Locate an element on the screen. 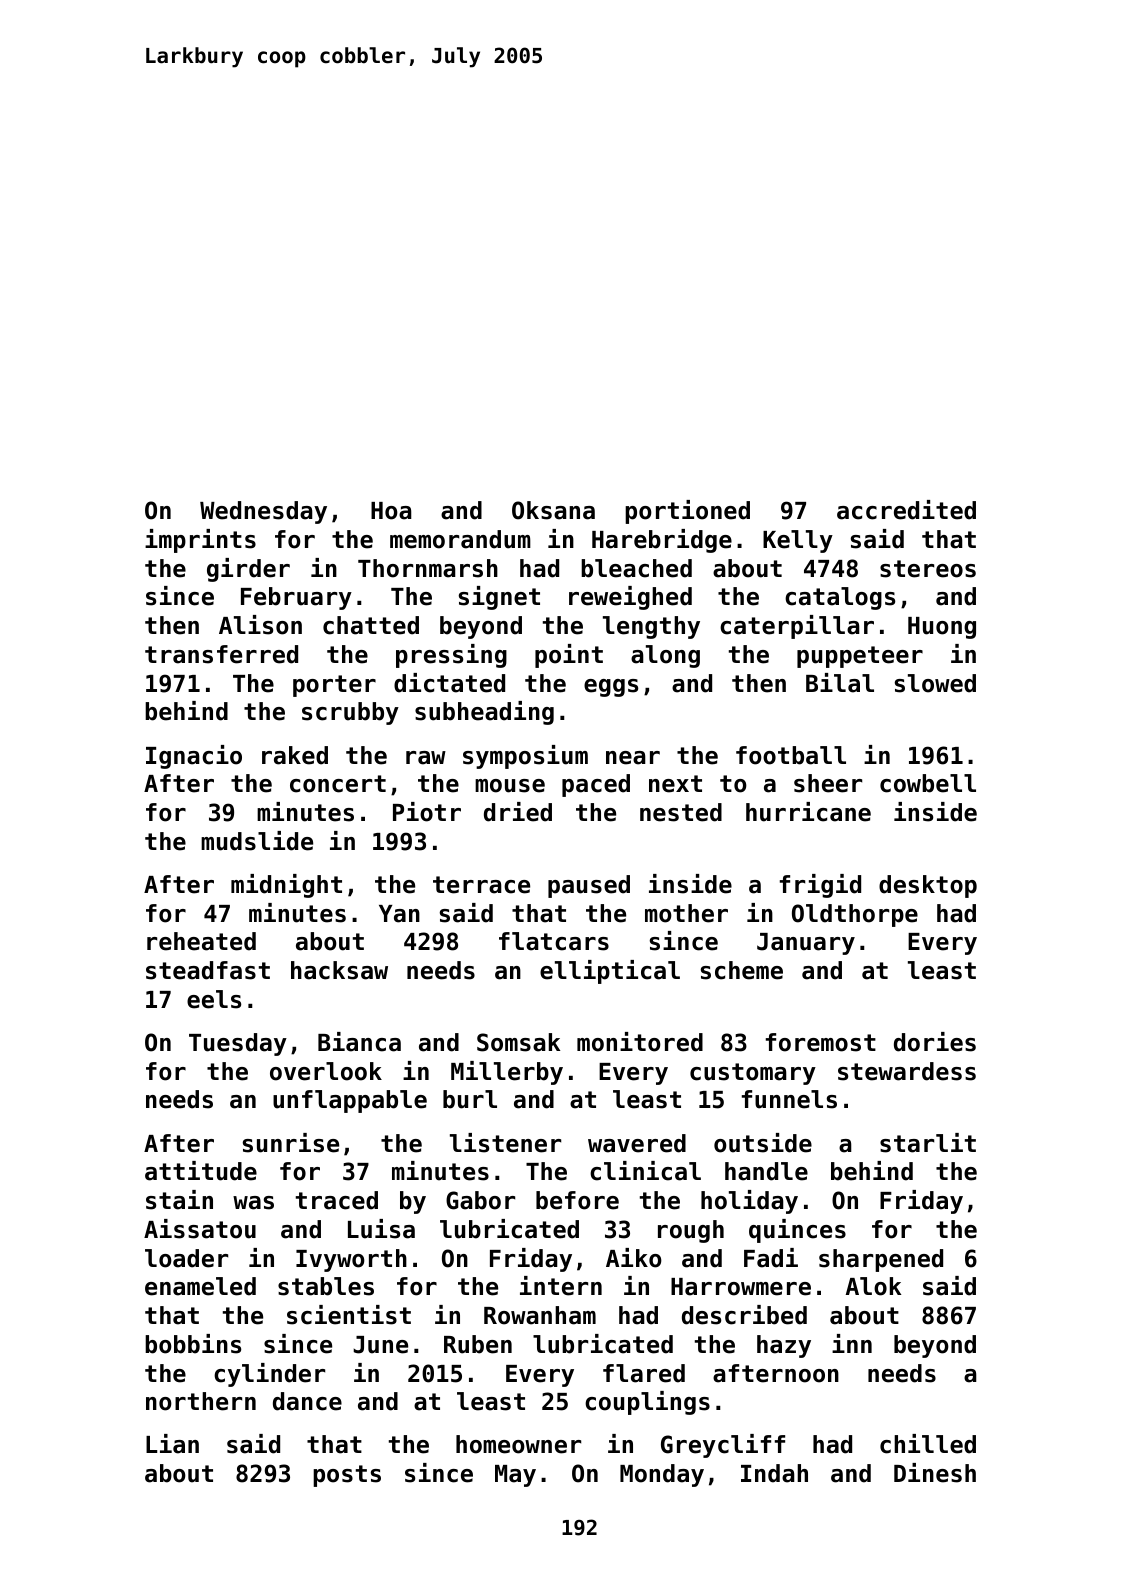  Oksana is located at coordinates (553, 510).
